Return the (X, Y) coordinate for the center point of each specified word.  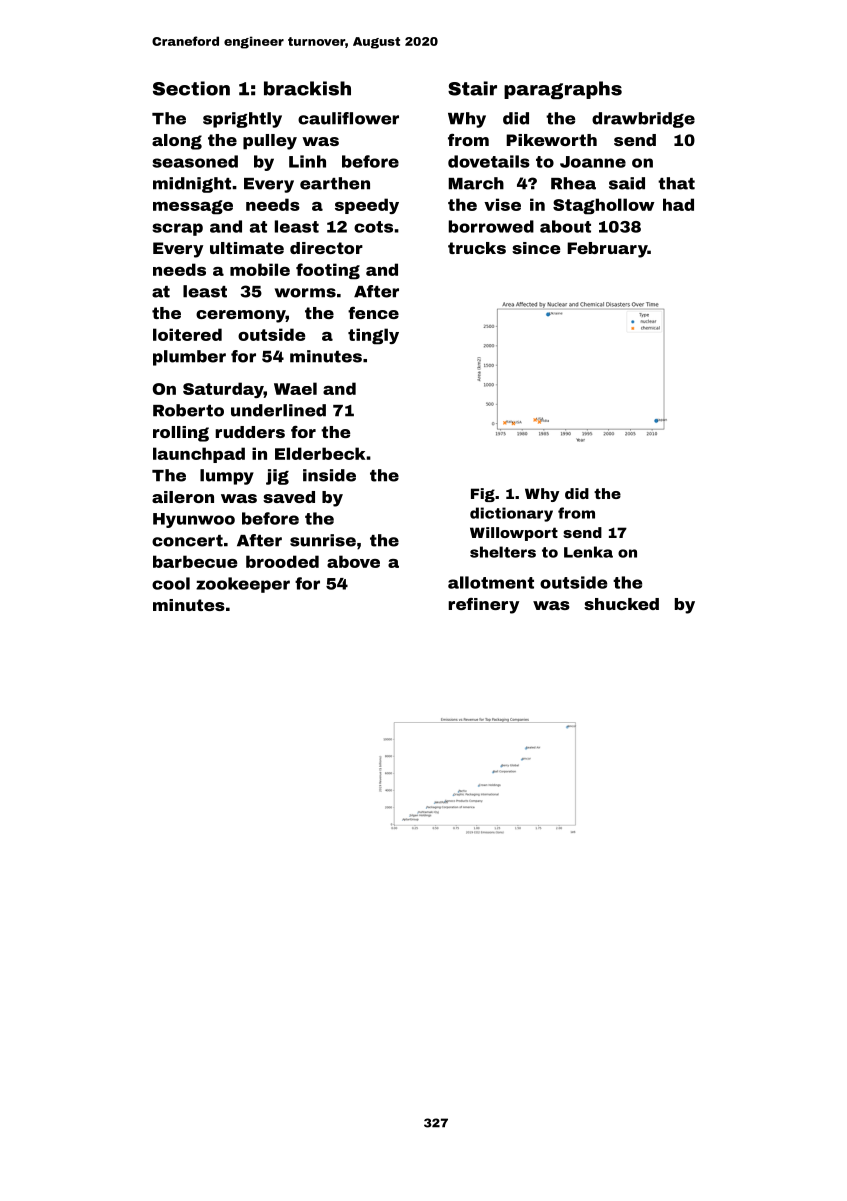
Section (191, 88)
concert (187, 541)
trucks (477, 248)
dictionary (511, 514)
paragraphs (563, 90)
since (536, 248)
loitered (187, 334)
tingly (373, 336)
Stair (472, 88)
